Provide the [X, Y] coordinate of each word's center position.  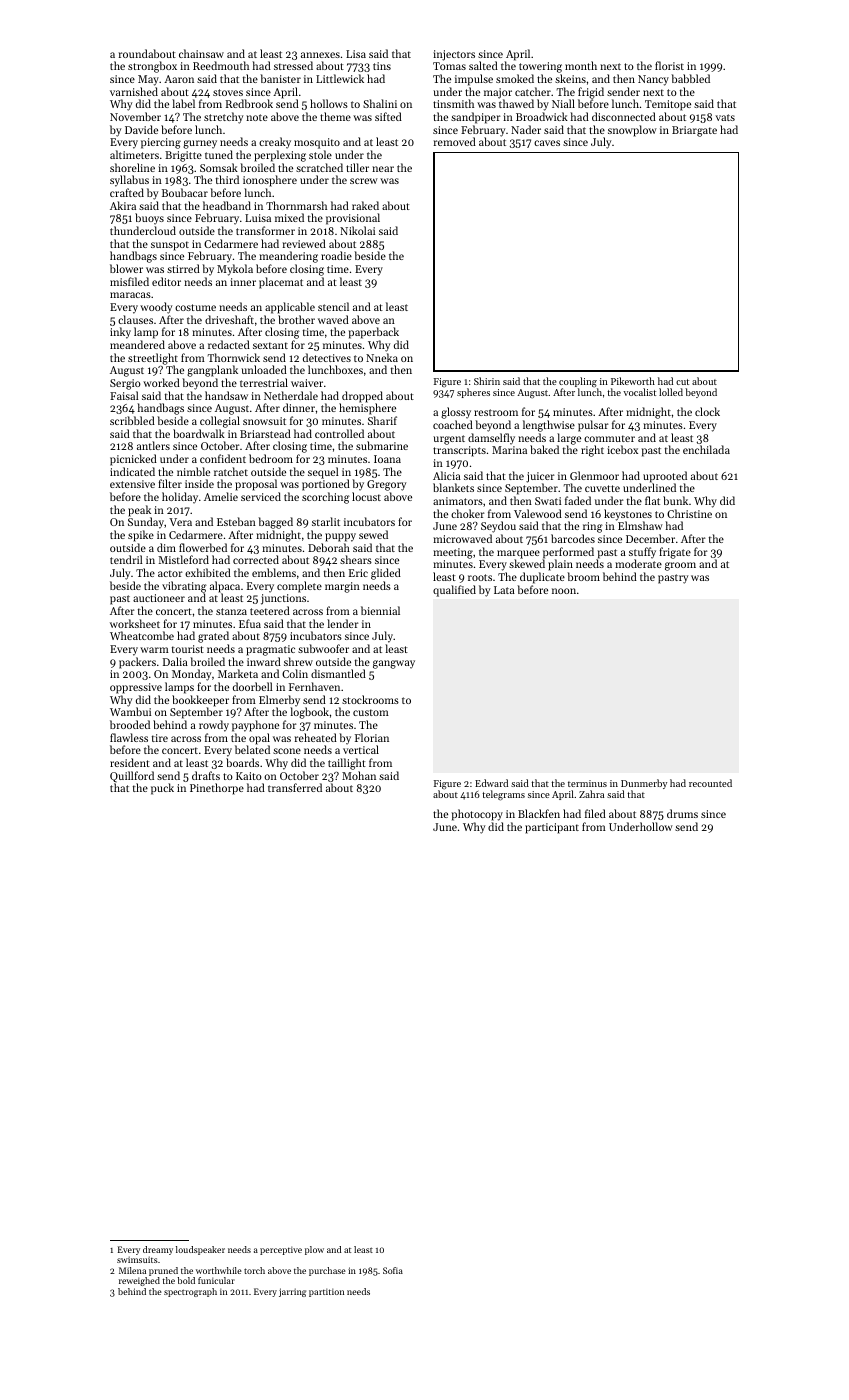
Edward [491, 783]
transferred [295, 787]
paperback [374, 333]
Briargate [694, 131]
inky [120, 333]
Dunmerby [644, 784]
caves [547, 143]
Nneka [382, 357]
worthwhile [219, 1270]
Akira [123, 205]
